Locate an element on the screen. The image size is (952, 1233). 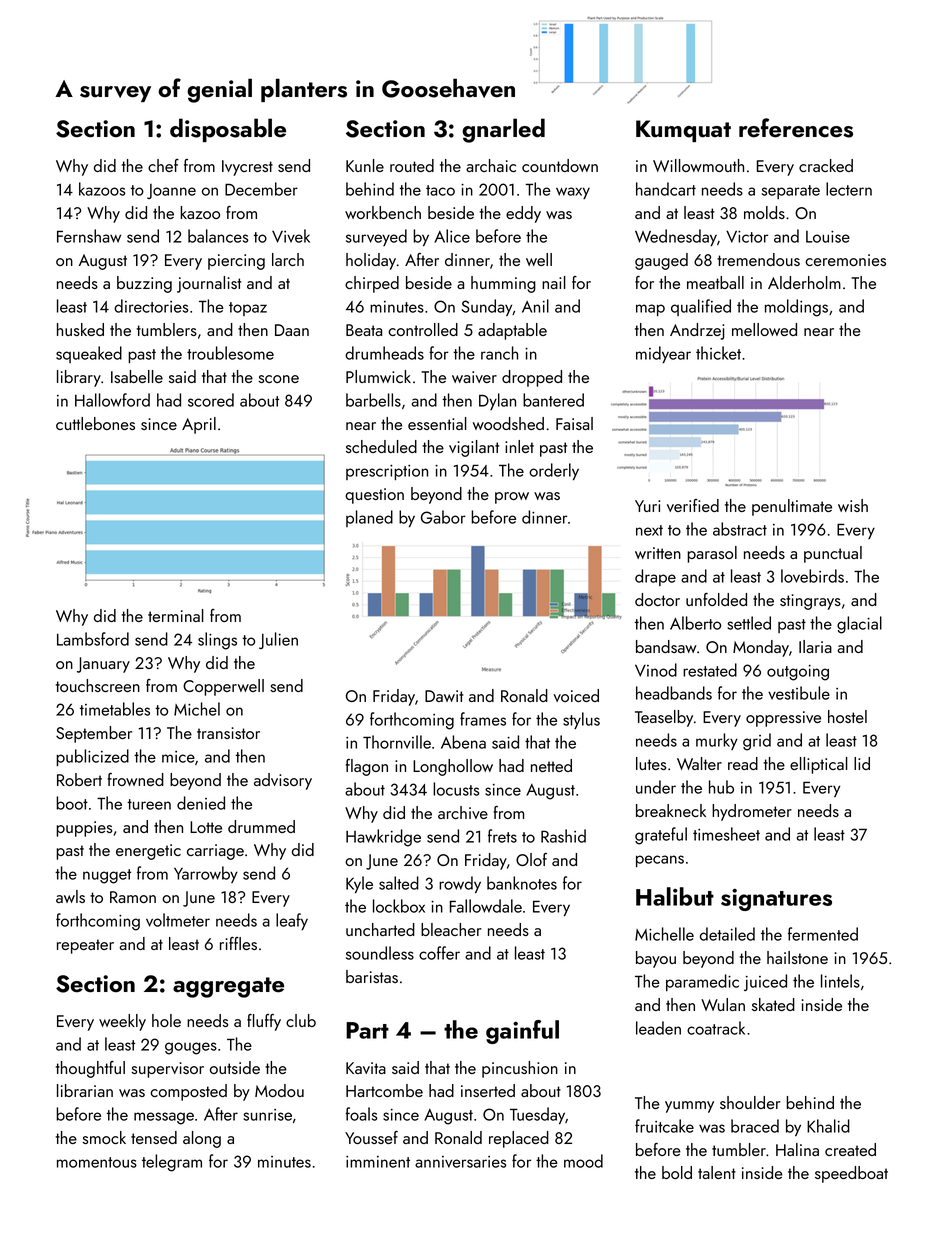
gouges is located at coordinates (191, 1048).
